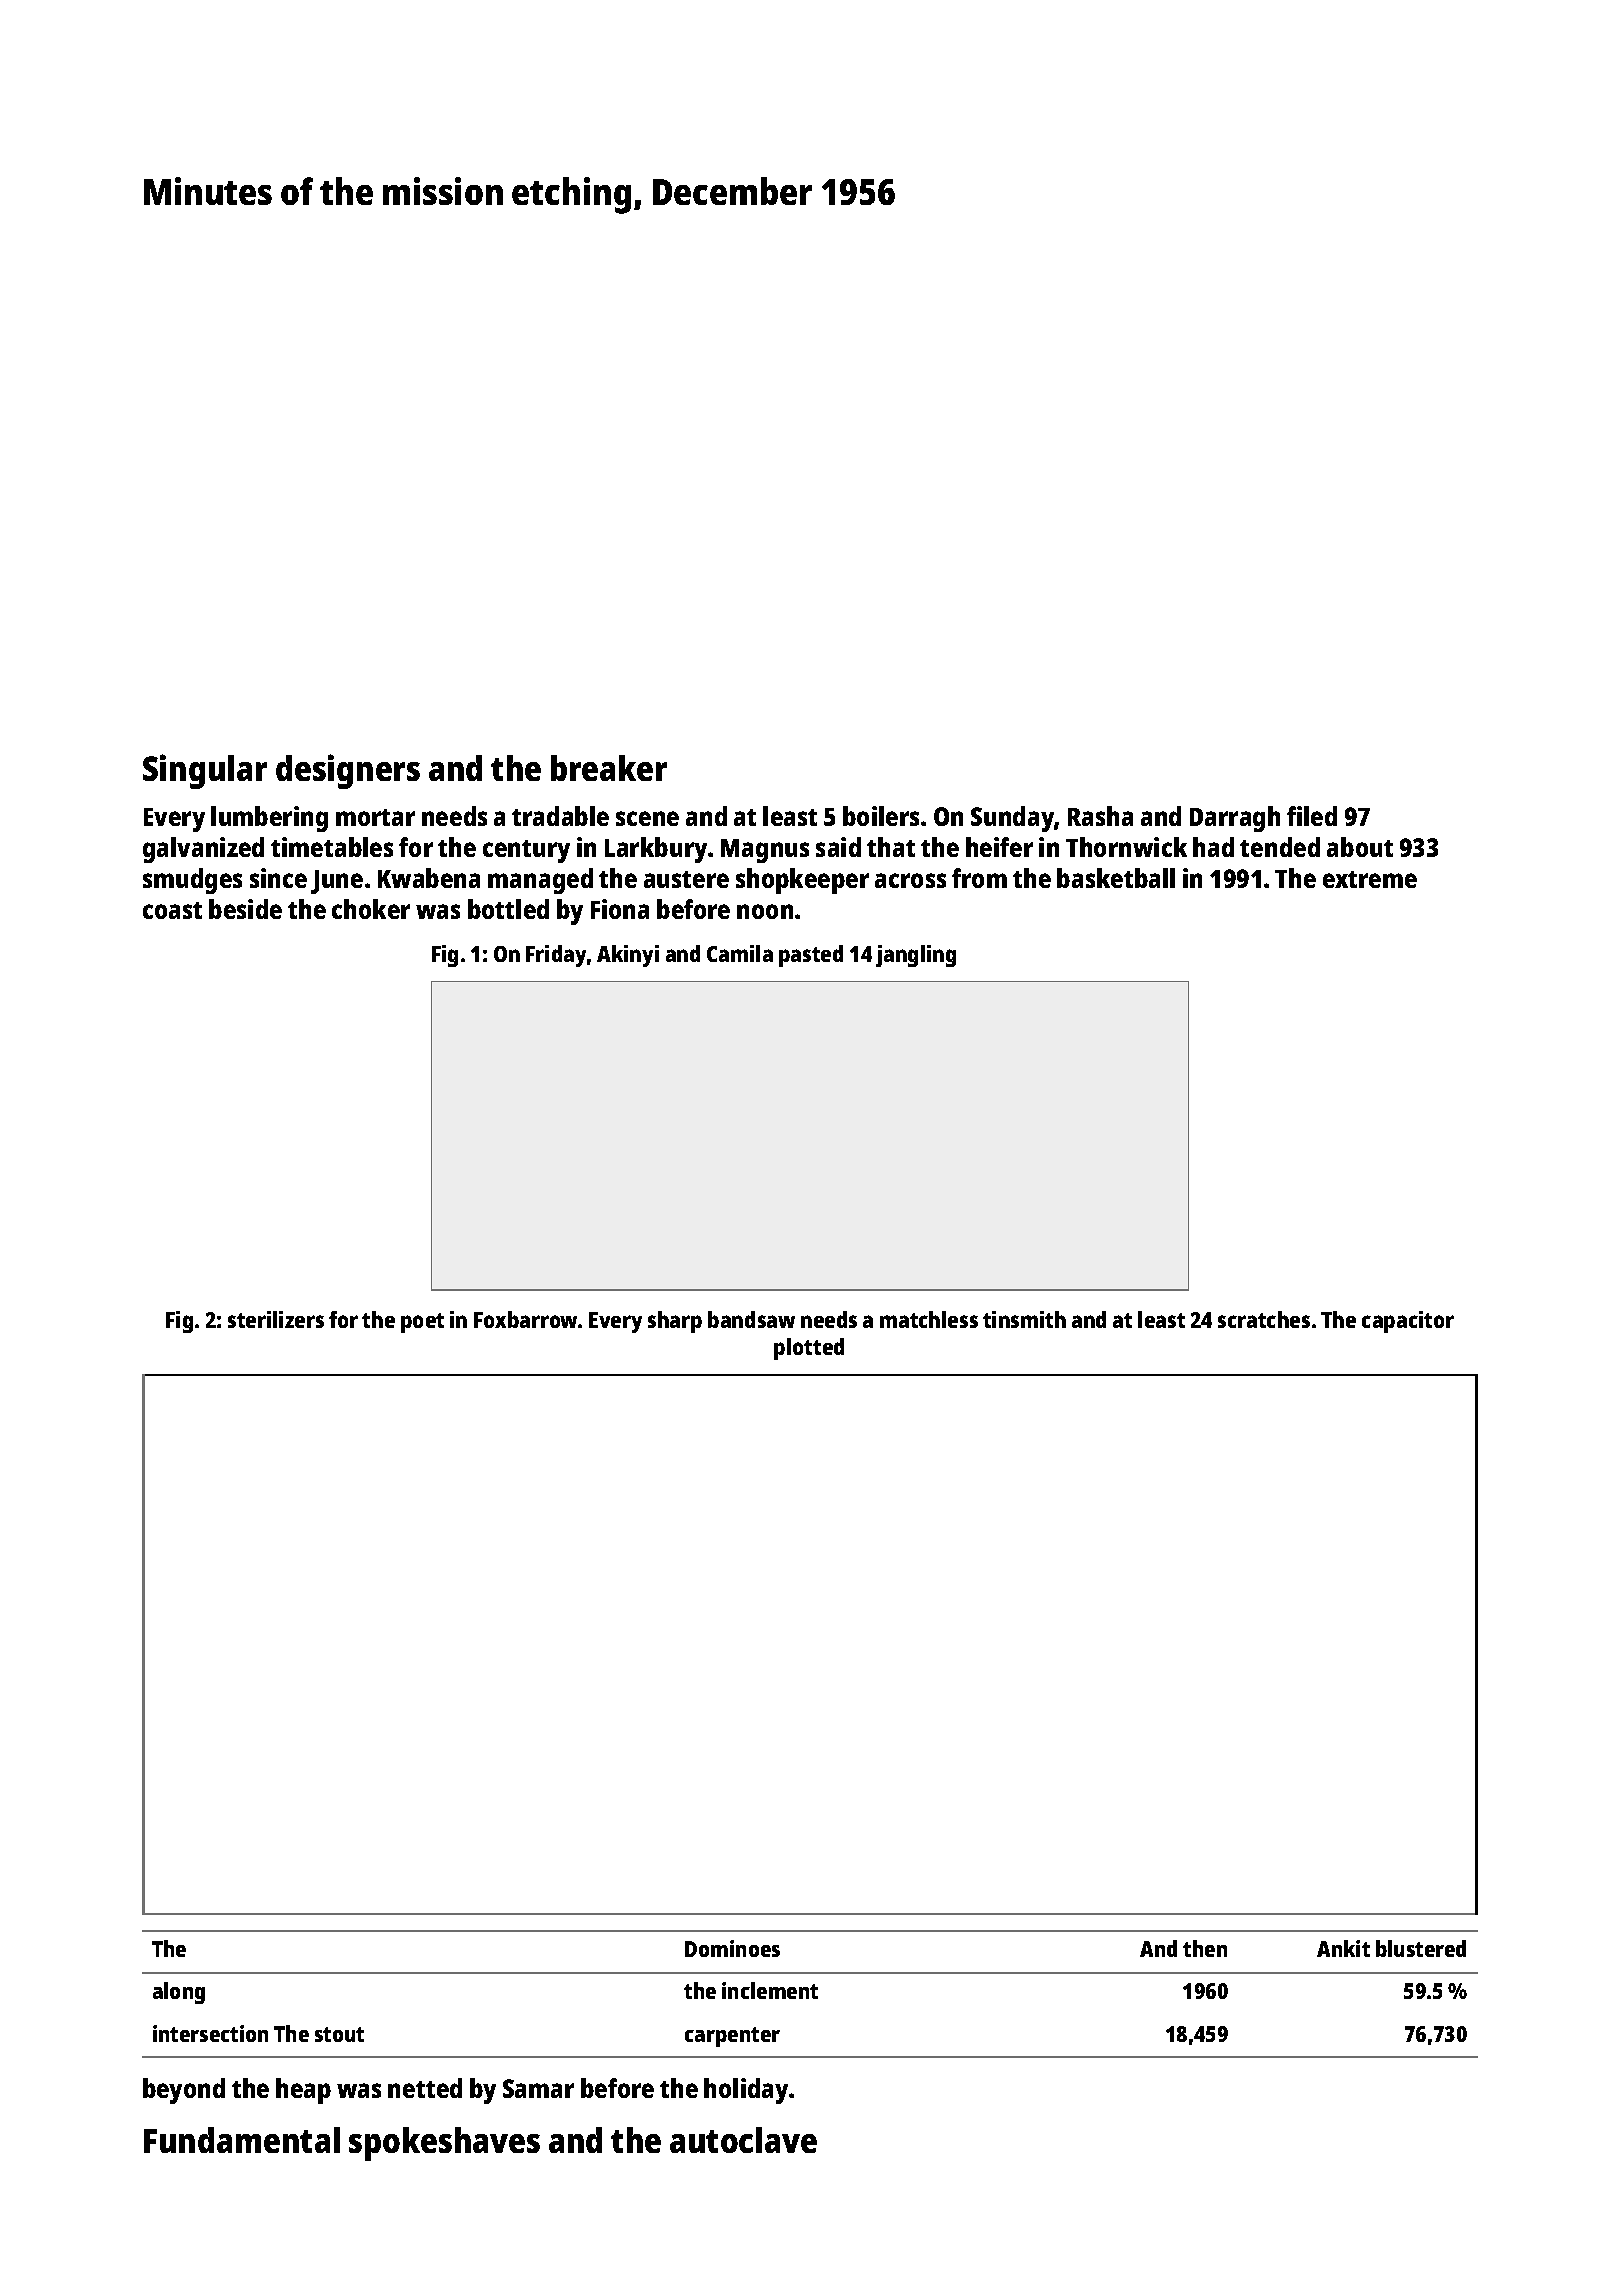 The width and height of the image is (1620, 2292). I want to click on autoclave, so click(743, 2140).
